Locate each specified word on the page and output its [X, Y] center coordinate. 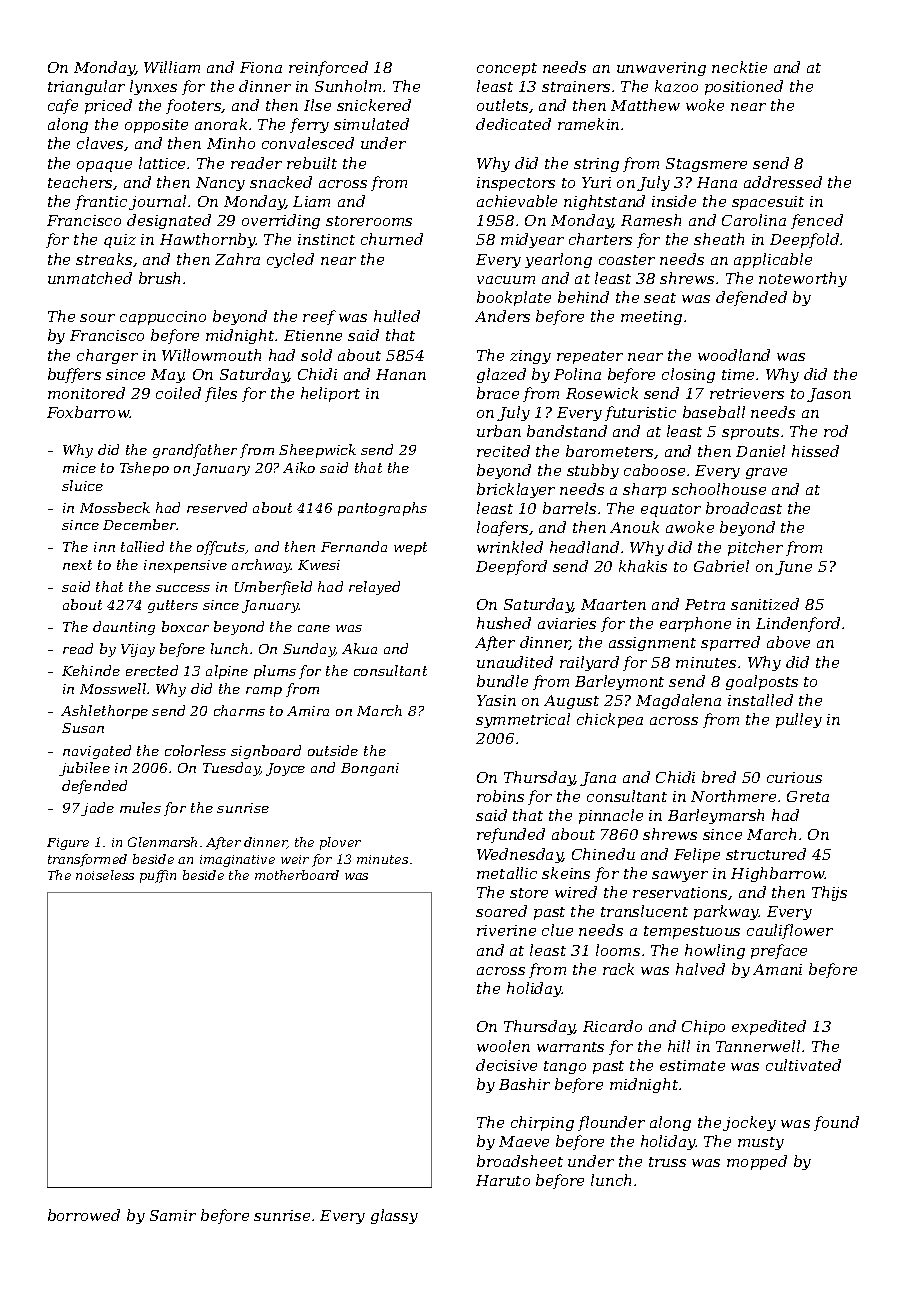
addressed [783, 182]
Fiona [261, 67]
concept [507, 69]
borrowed [84, 1215]
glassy [394, 1216]
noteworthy [803, 279]
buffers [74, 375]
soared [501, 911]
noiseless [105, 875]
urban [499, 431]
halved [700, 969]
